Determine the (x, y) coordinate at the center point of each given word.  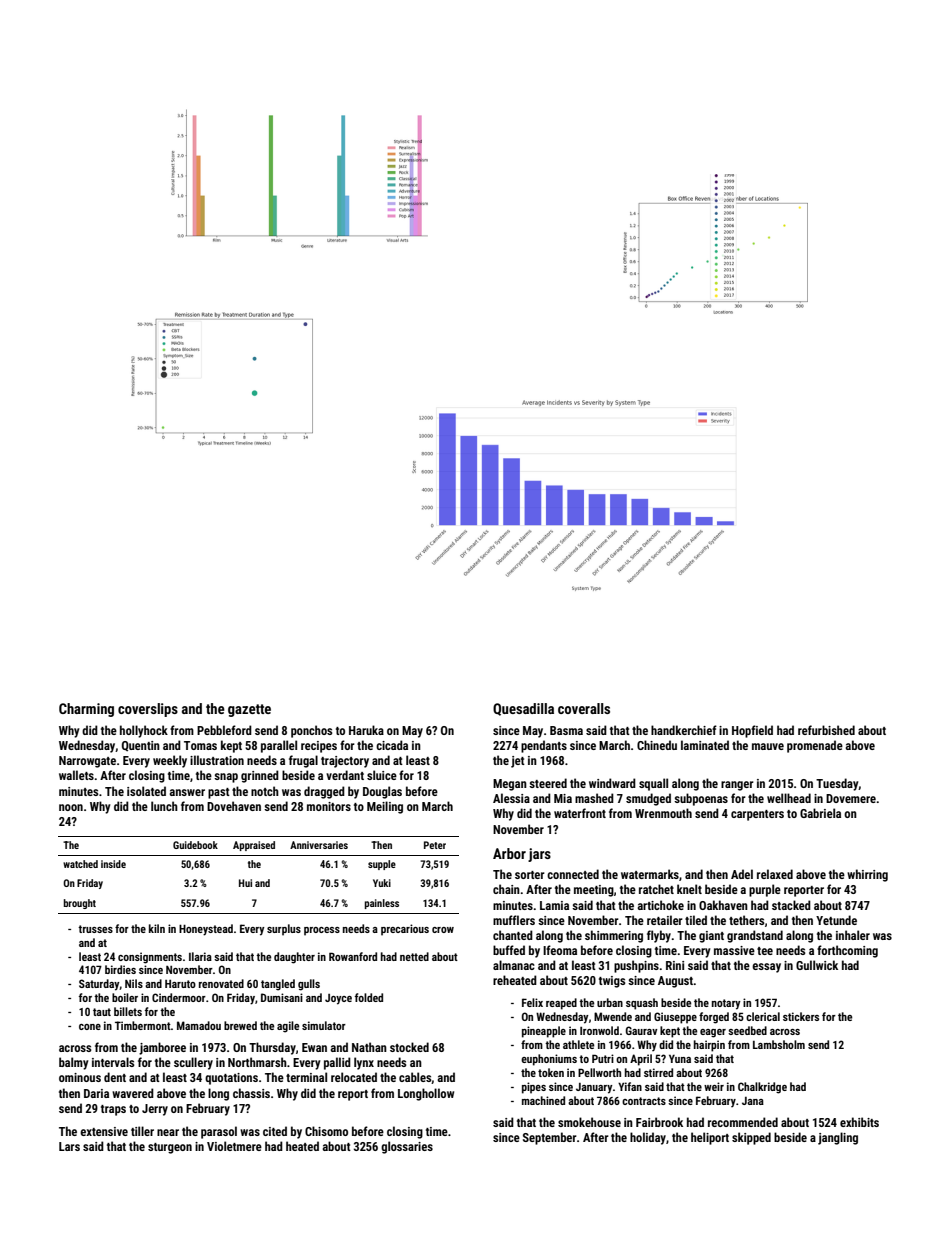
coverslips (148, 710)
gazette (249, 710)
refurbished (826, 730)
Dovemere (851, 798)
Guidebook (195, 845)
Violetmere (234, 1146)
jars (539, 855)
